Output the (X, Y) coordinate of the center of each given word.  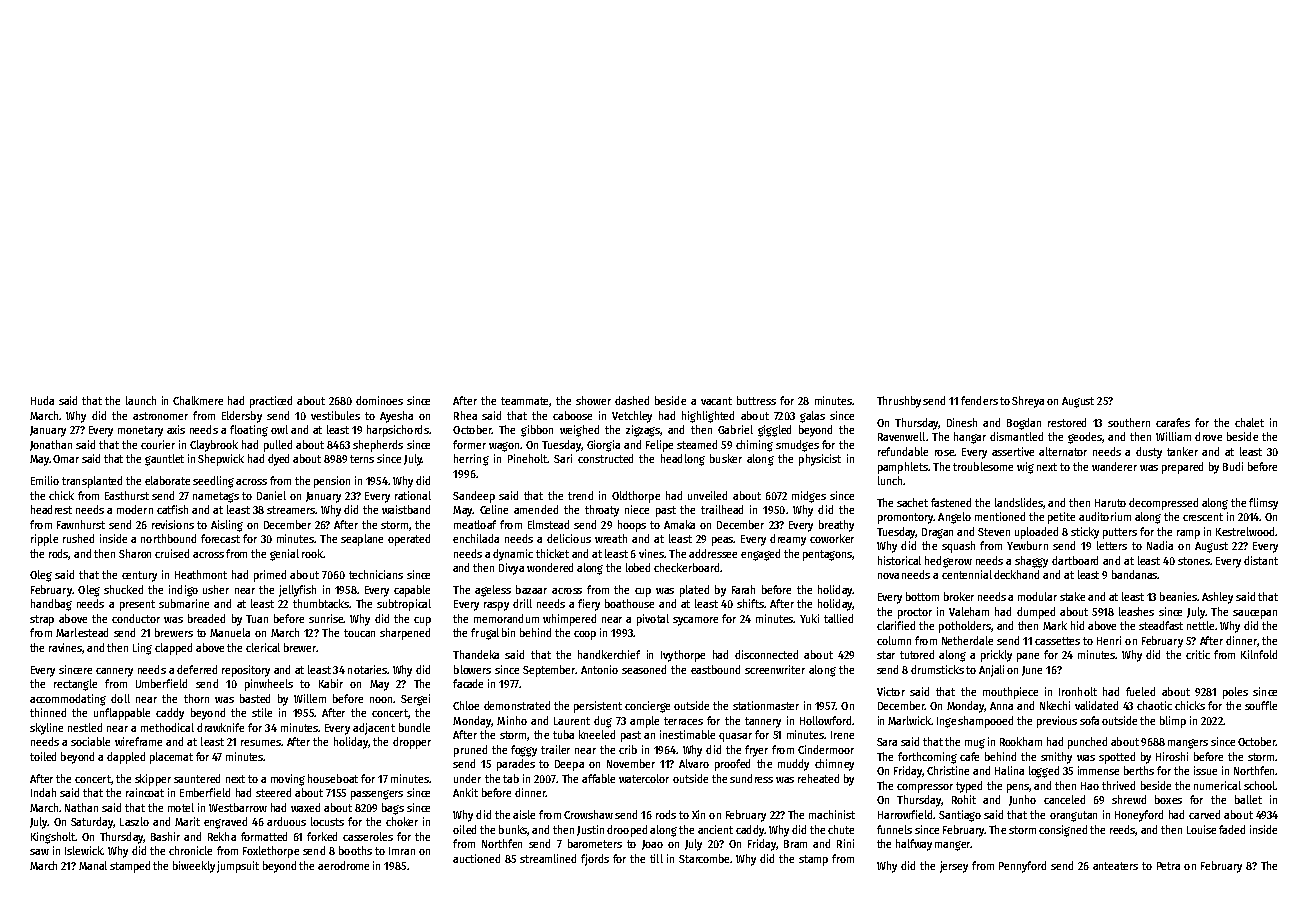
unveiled (707, 495)
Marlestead (82, 632)
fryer (756, 751)
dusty (1149, 453)
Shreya (1028, 402)
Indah (43, 792)
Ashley (1217, 598)
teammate (524, 401)
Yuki (809, 618)
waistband (406, 509)
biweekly (194, 867)
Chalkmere (198, 400)
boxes (1168, 799)
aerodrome (343, 865)
